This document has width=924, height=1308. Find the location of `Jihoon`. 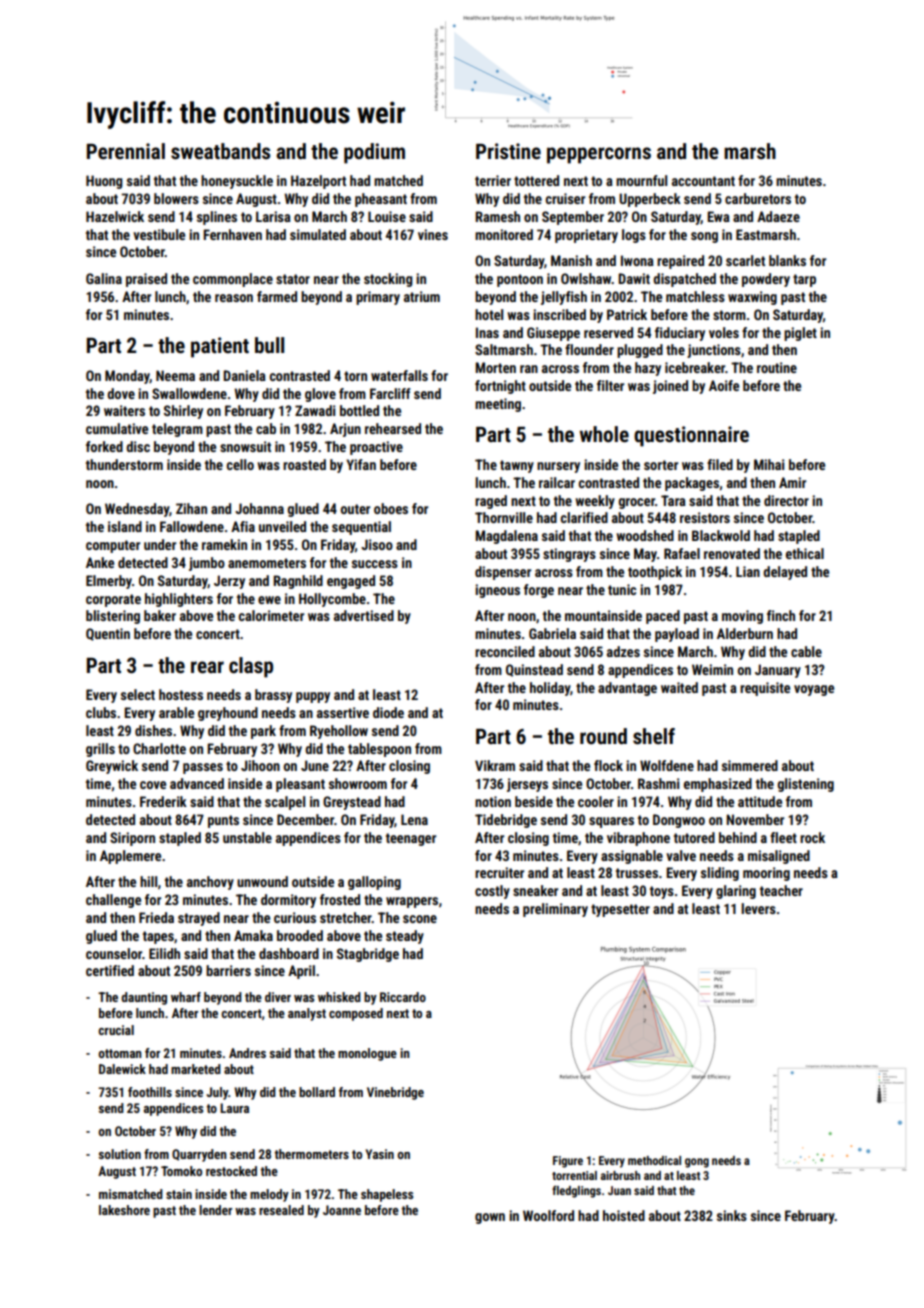

Jihoon is located at coordinates (260, 765).
